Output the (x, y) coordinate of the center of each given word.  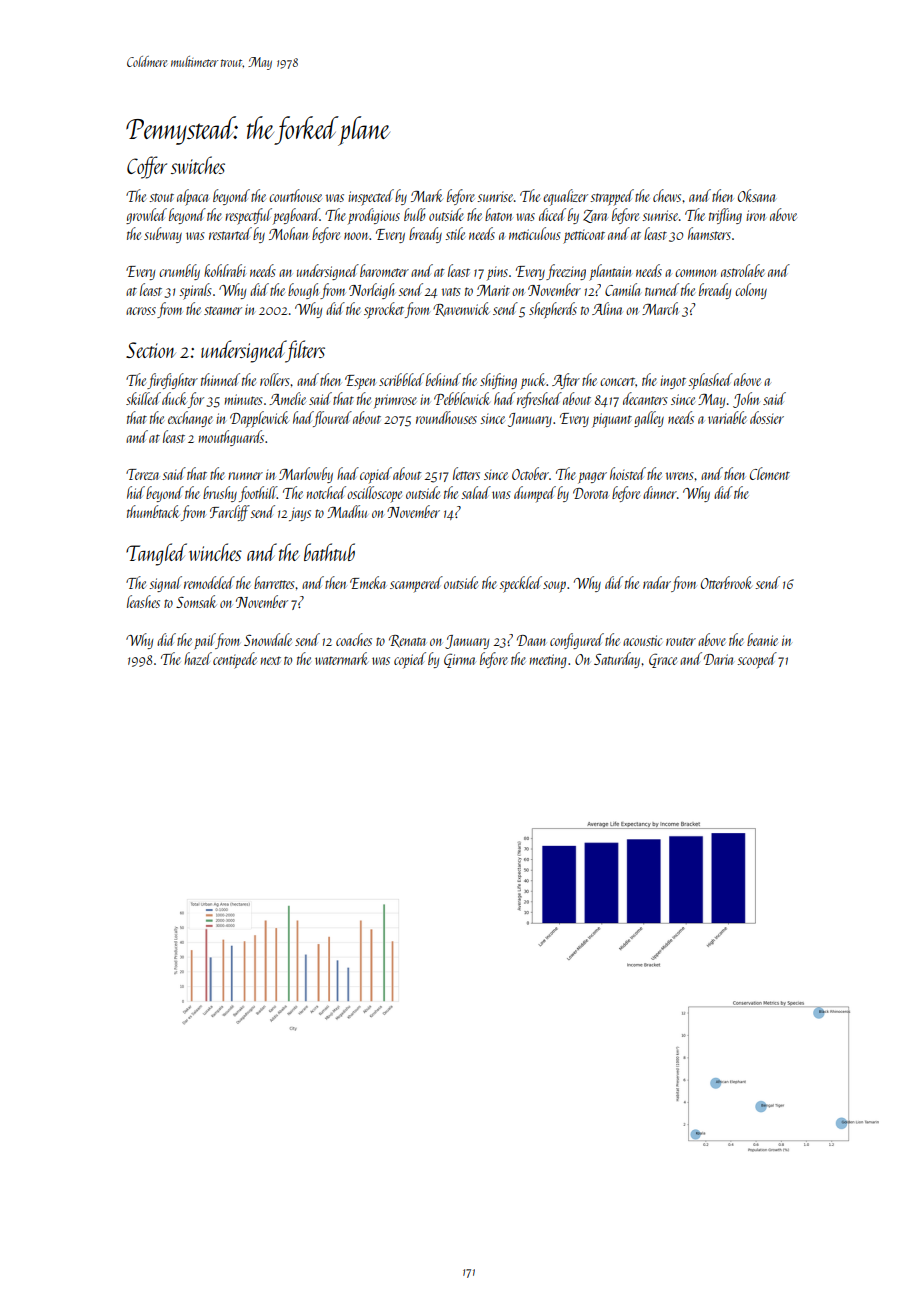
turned (662, 289)
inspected (371, 197)
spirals (195, 291)
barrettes (274, 582)
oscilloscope (374, 494)
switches (198, 165)
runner (245, 476)
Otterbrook (726, 582)
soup (554, 587)
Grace (663, 660)
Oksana (756, 195)
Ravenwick (461, 309)
